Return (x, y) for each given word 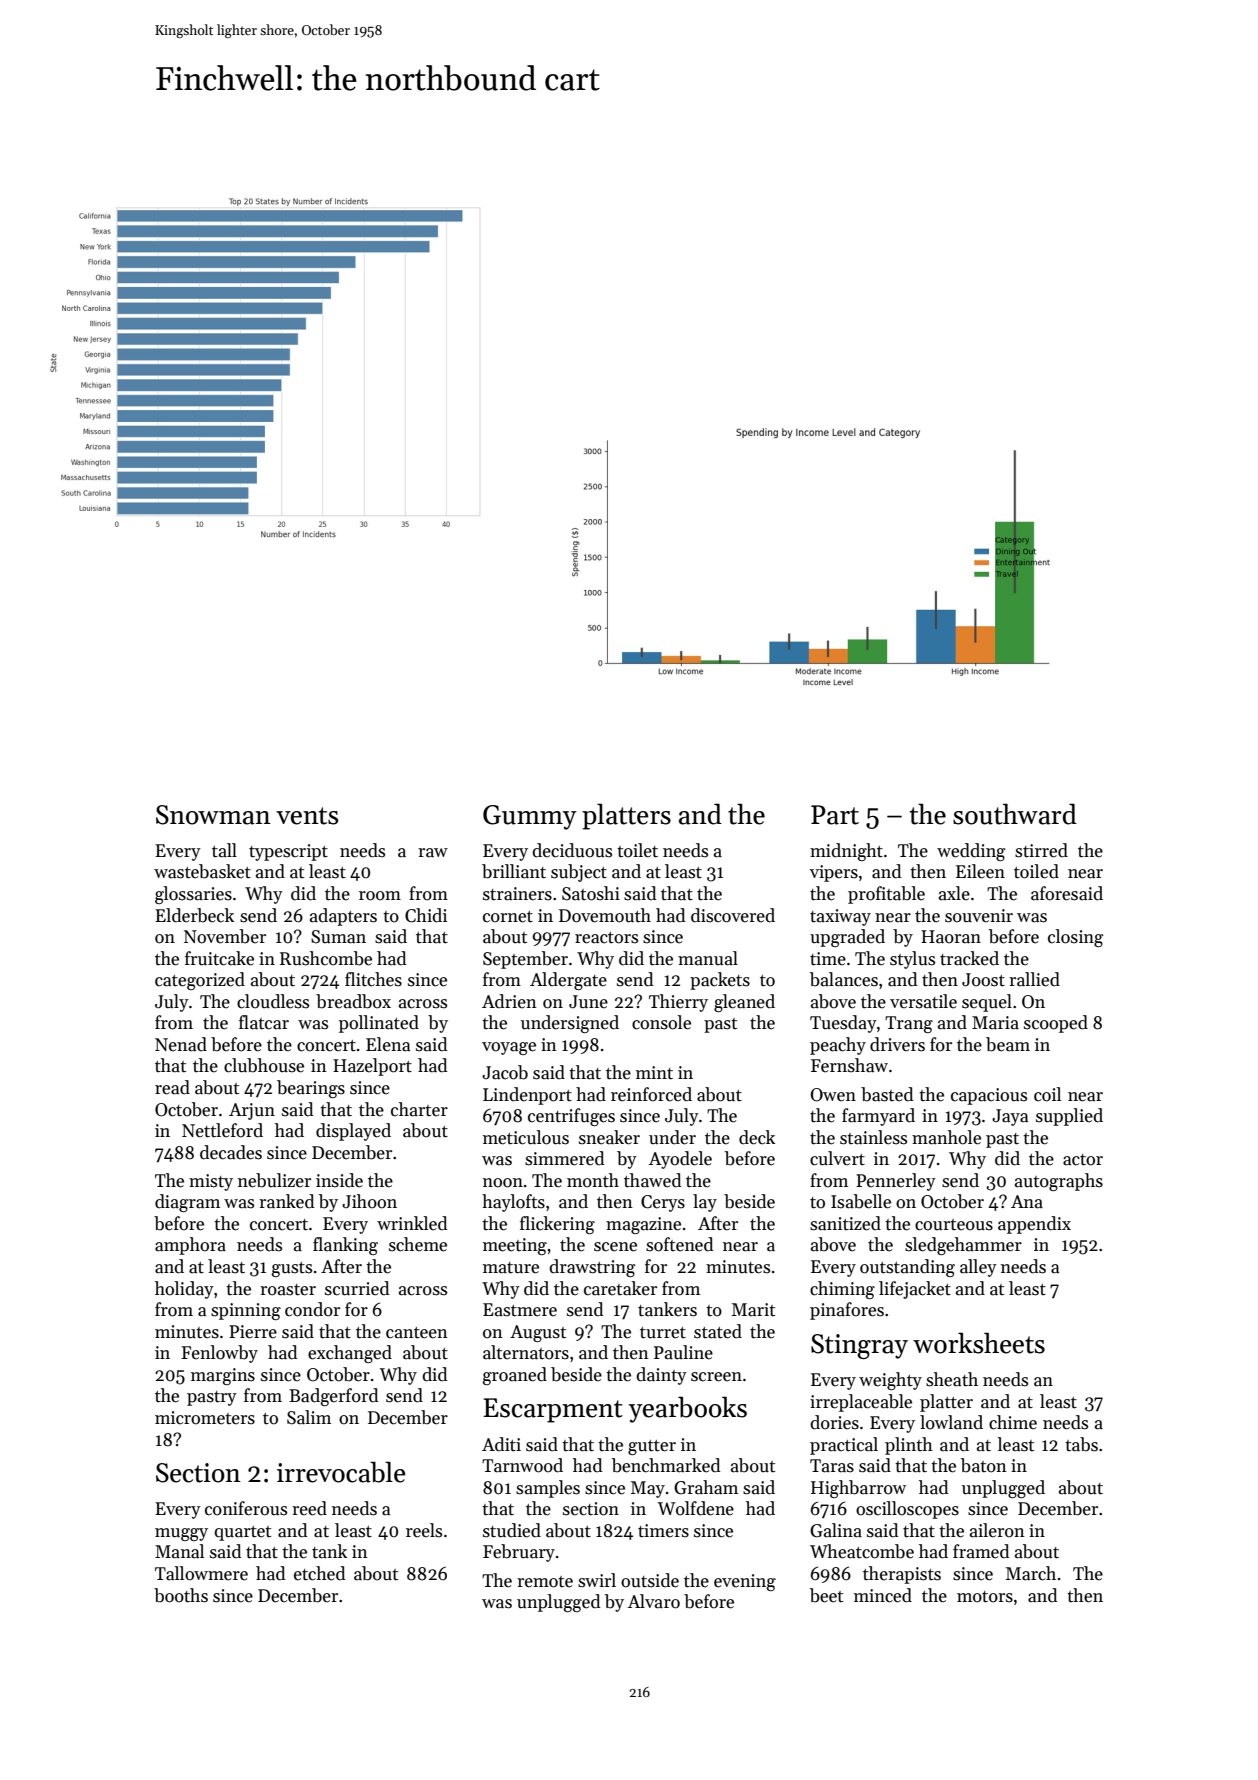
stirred (1041, 850)
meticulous (526, 1137)
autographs (1059, 1182)
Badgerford (333, 1397)
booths (181, 1595)
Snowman (213, 815)
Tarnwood (522, 1465)
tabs (1081, 1444)
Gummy (530, 817)
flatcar (264, 1022)
